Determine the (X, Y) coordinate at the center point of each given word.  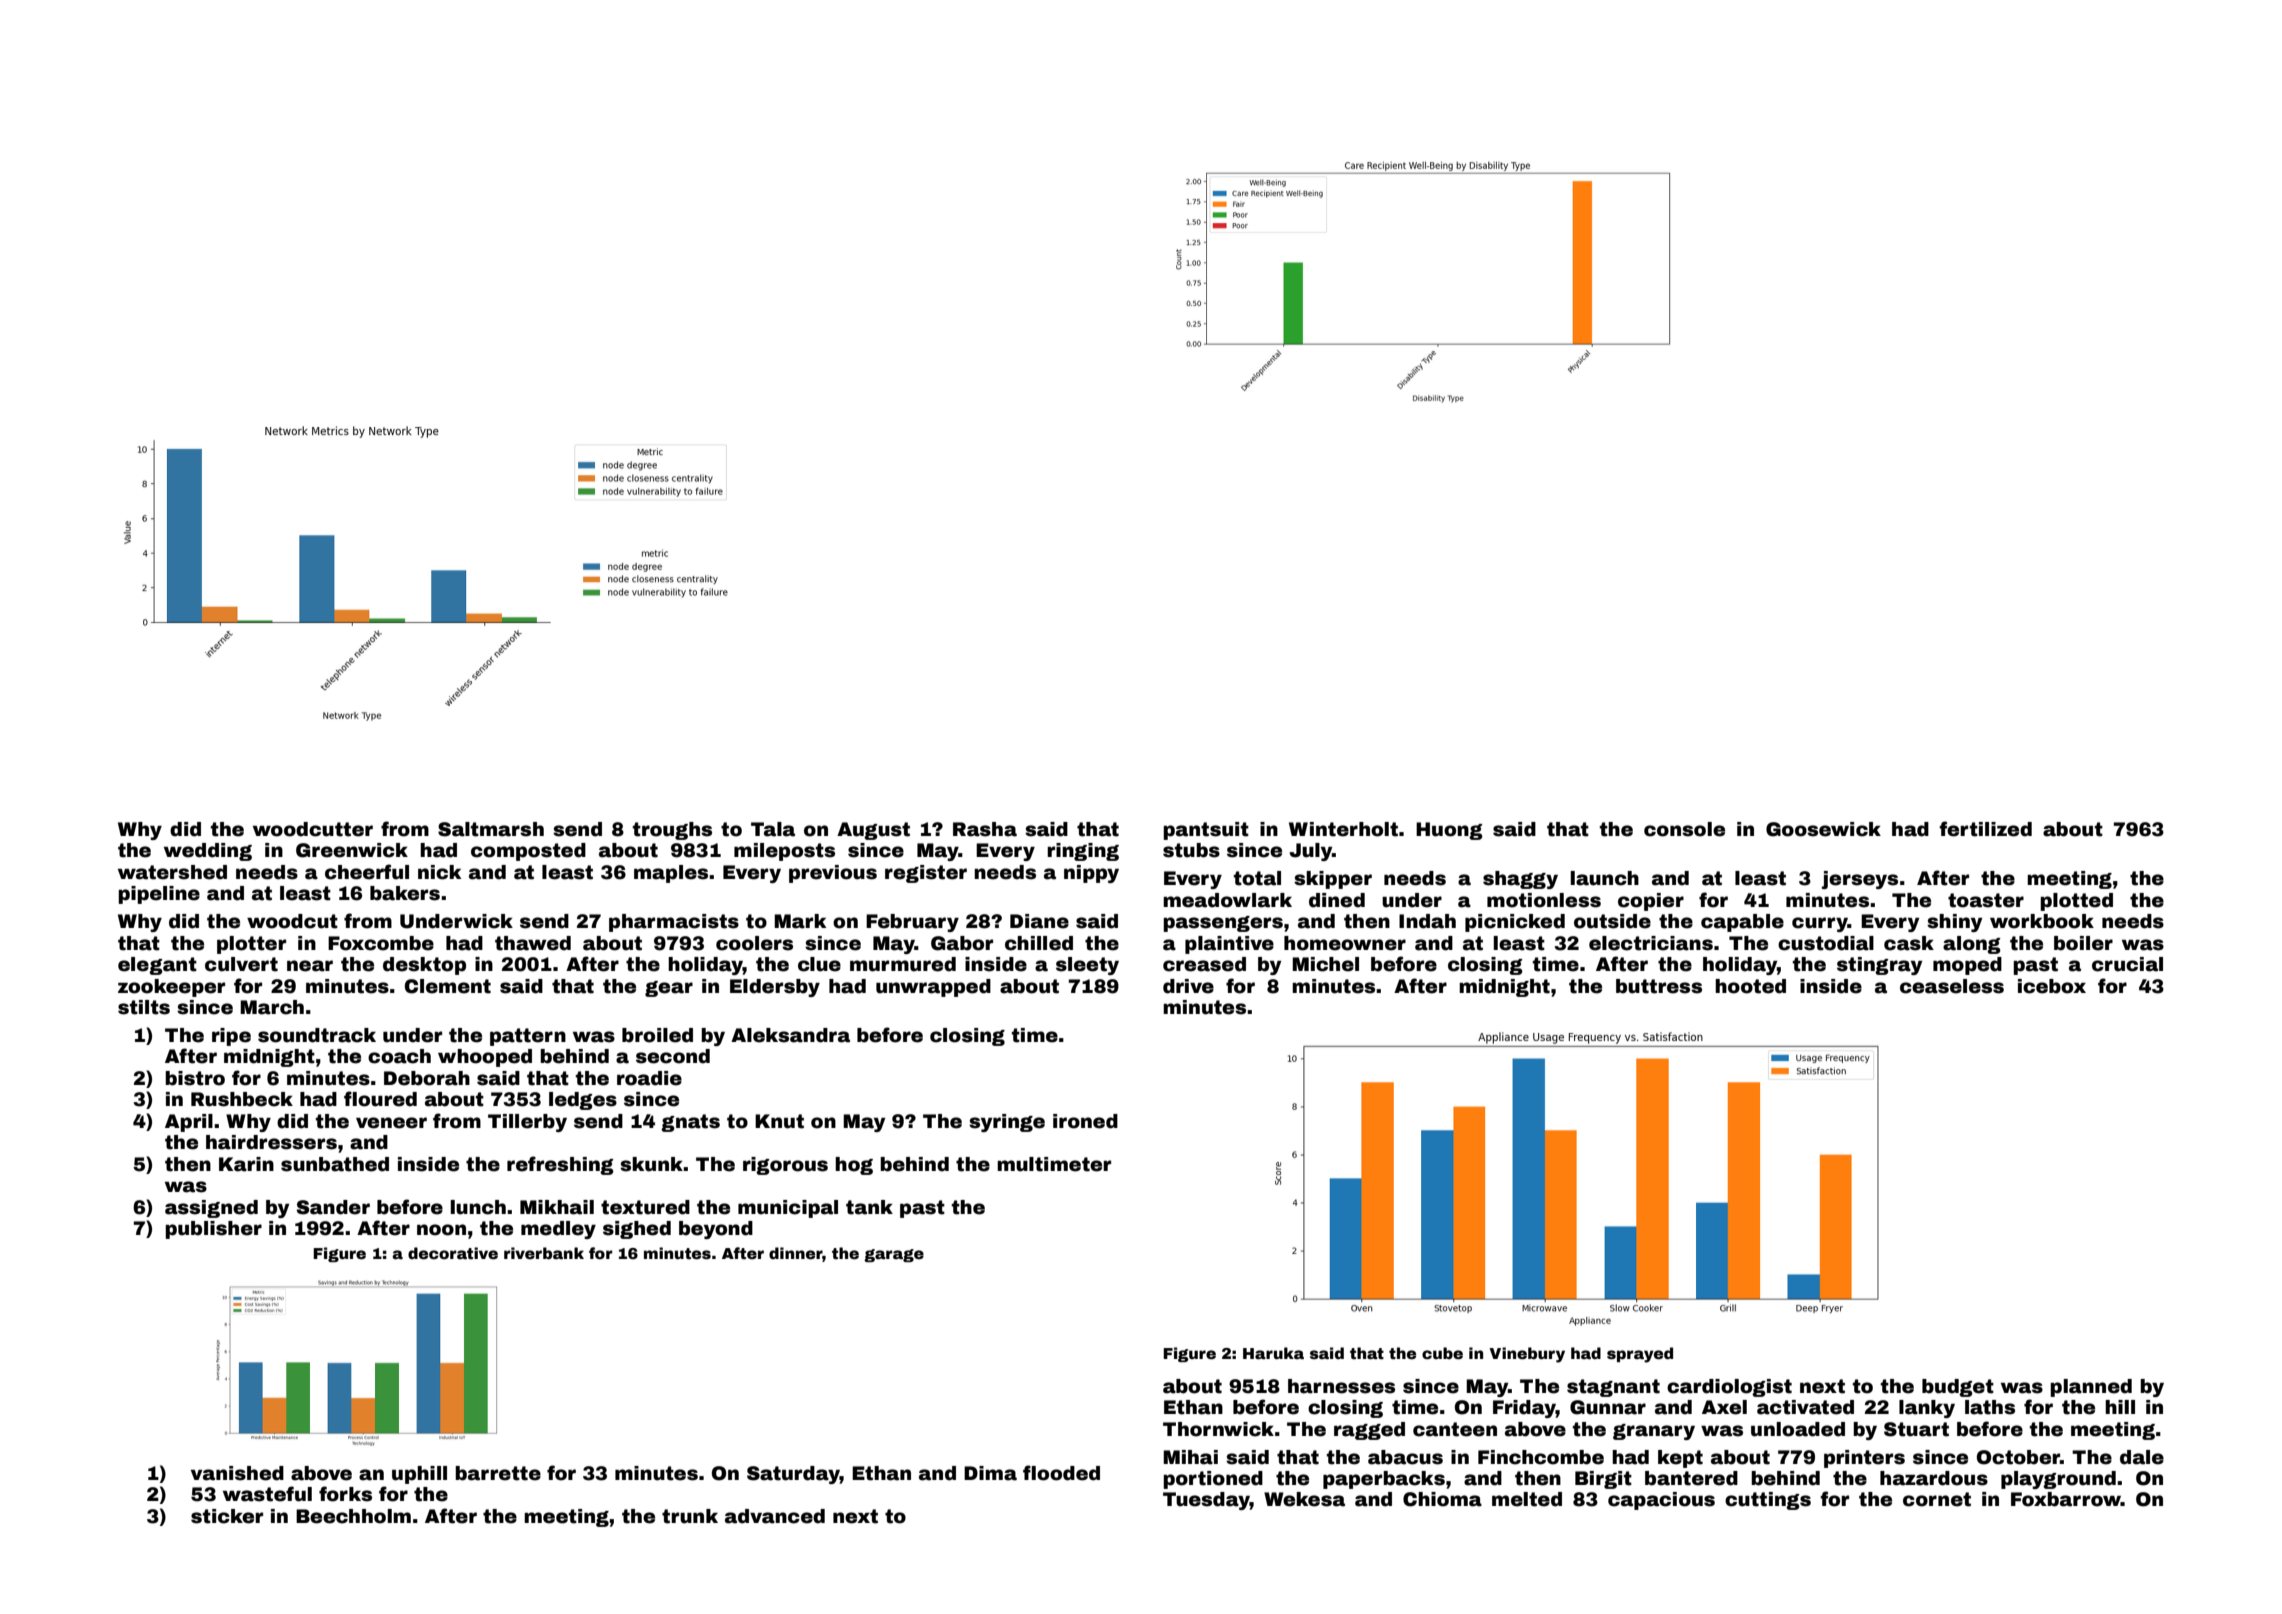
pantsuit (1206, 831)
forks (345, 1494)
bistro (195, 1078)
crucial (2127, 964)
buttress (1659, 986)
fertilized (1985, 829)
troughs (672, 831)
